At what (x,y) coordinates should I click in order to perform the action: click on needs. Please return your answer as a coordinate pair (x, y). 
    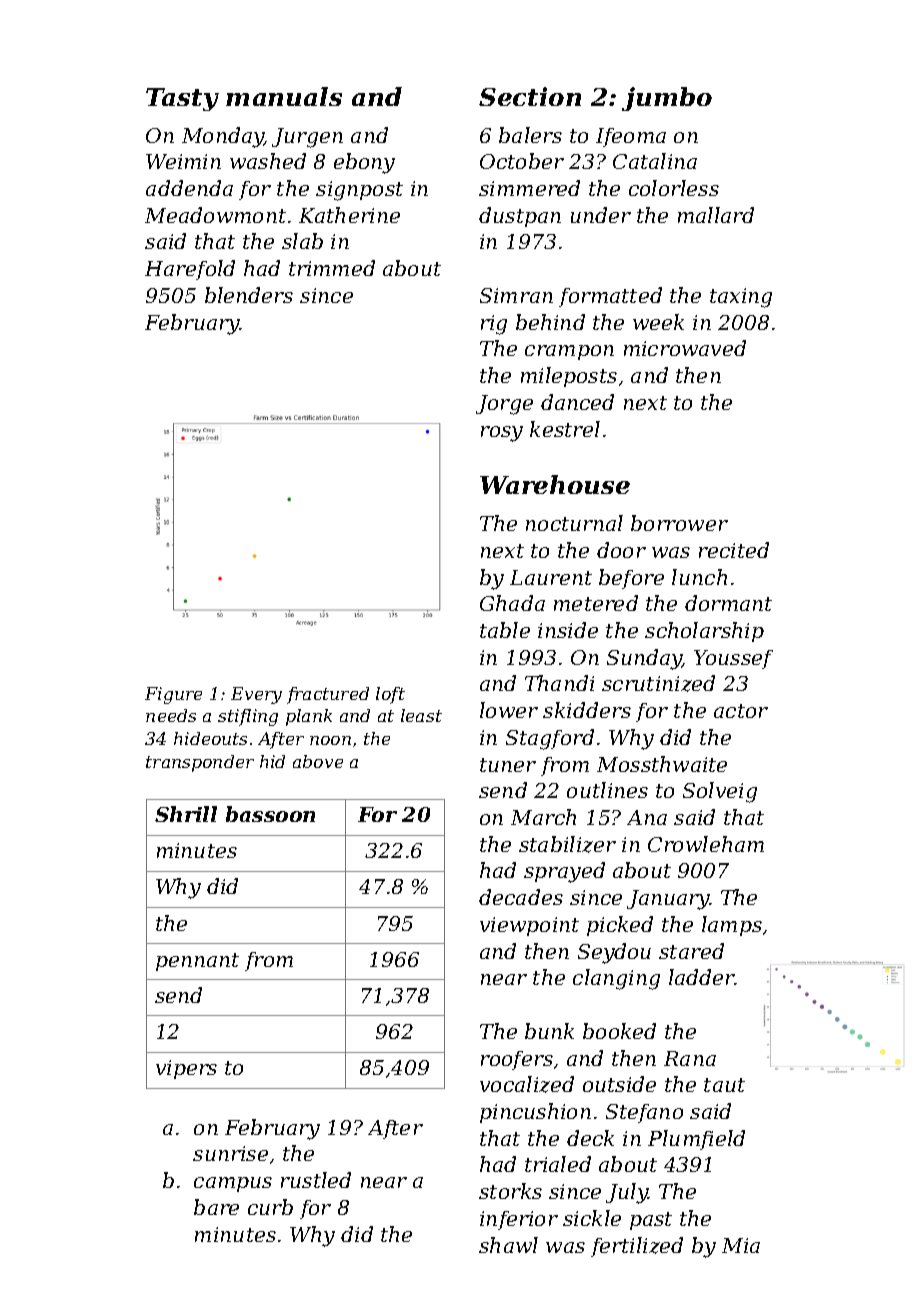
    Looking at the image, I should click on (171, 715).
